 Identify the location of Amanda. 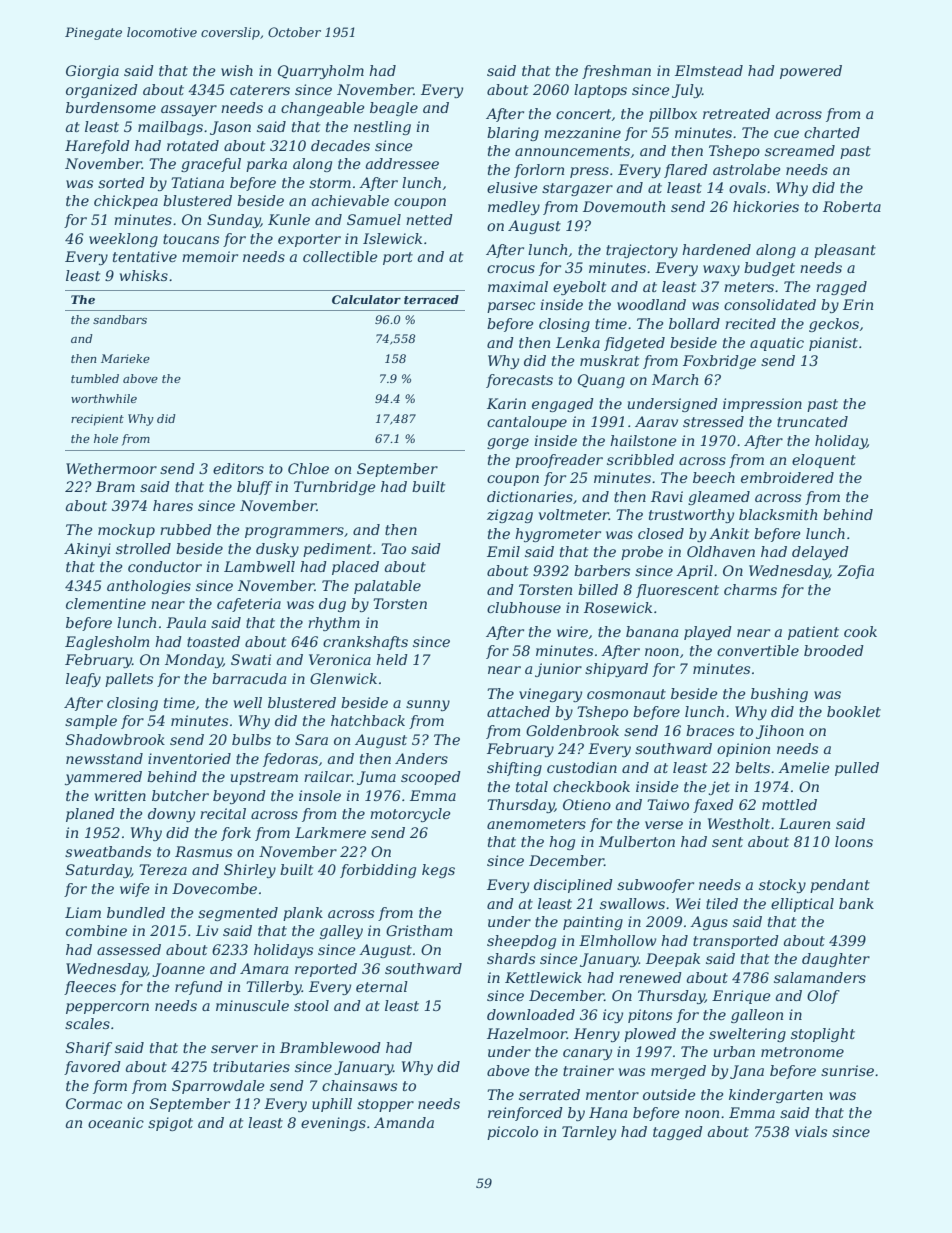
(404, 1122).
